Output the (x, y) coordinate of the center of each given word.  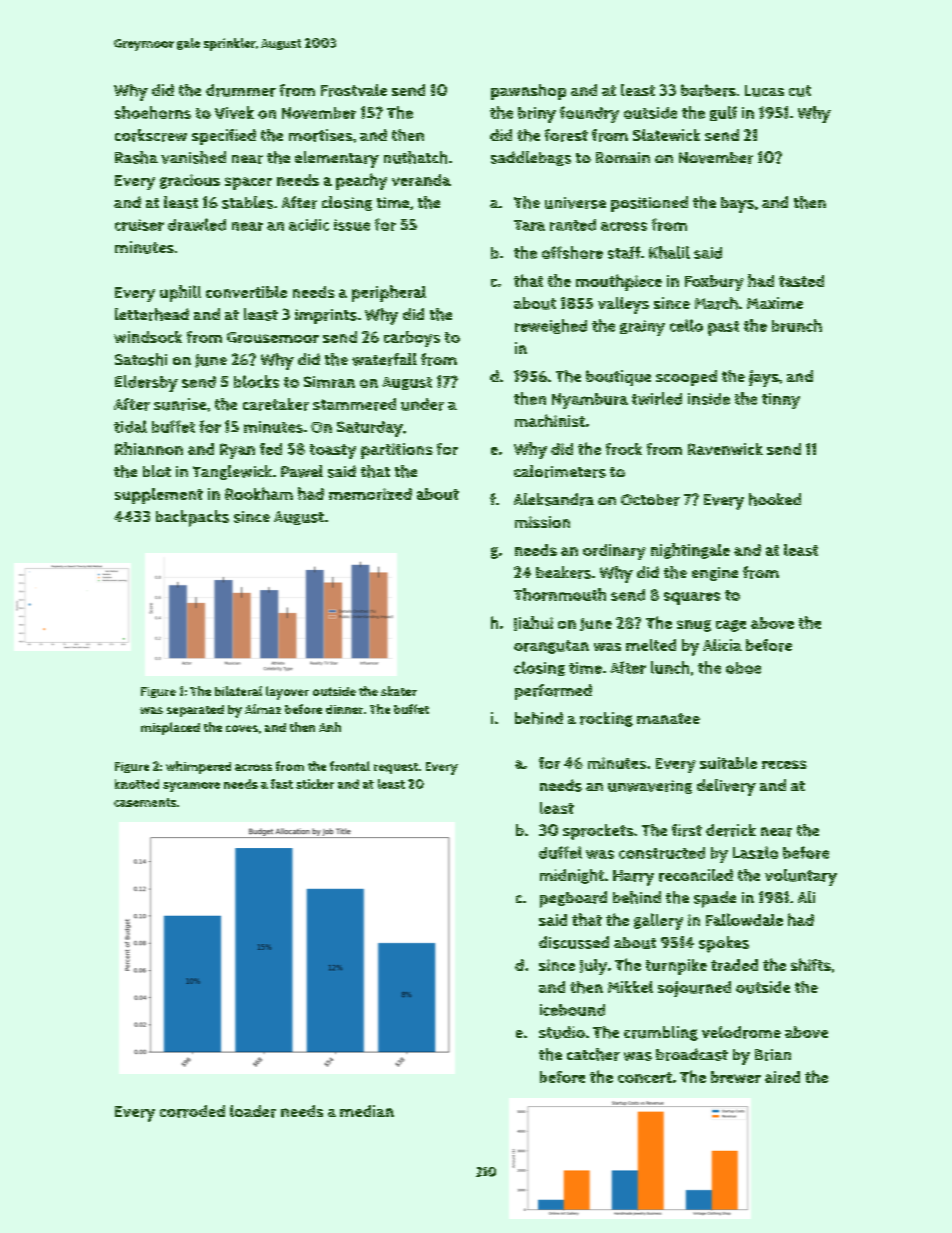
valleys (623, 305)
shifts (811, 964)
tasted (801, 281)
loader (253, 1111)
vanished (193, 157)
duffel (560, 852)
